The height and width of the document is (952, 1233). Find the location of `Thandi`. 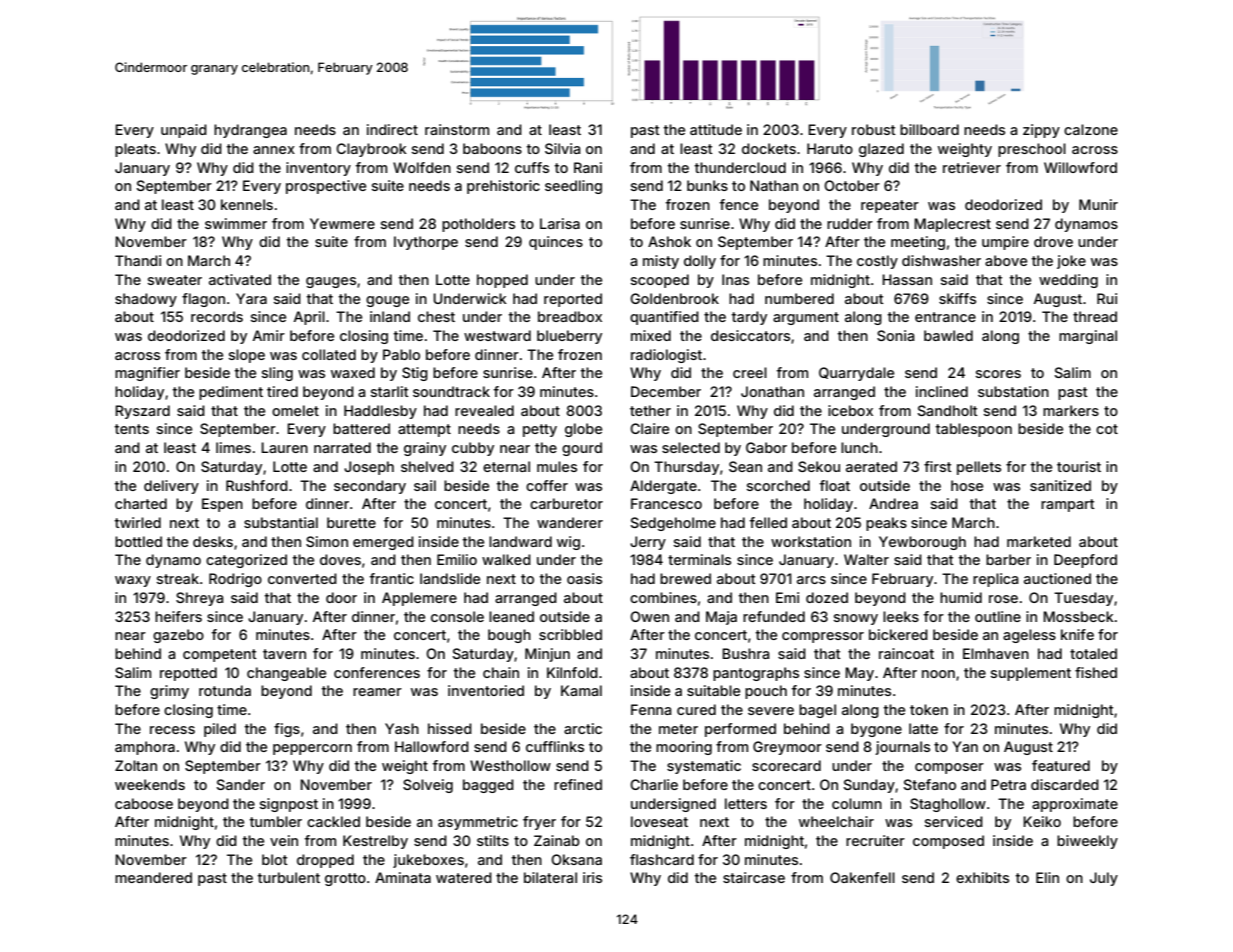

Thandi is located at coordinates (138, 260).
